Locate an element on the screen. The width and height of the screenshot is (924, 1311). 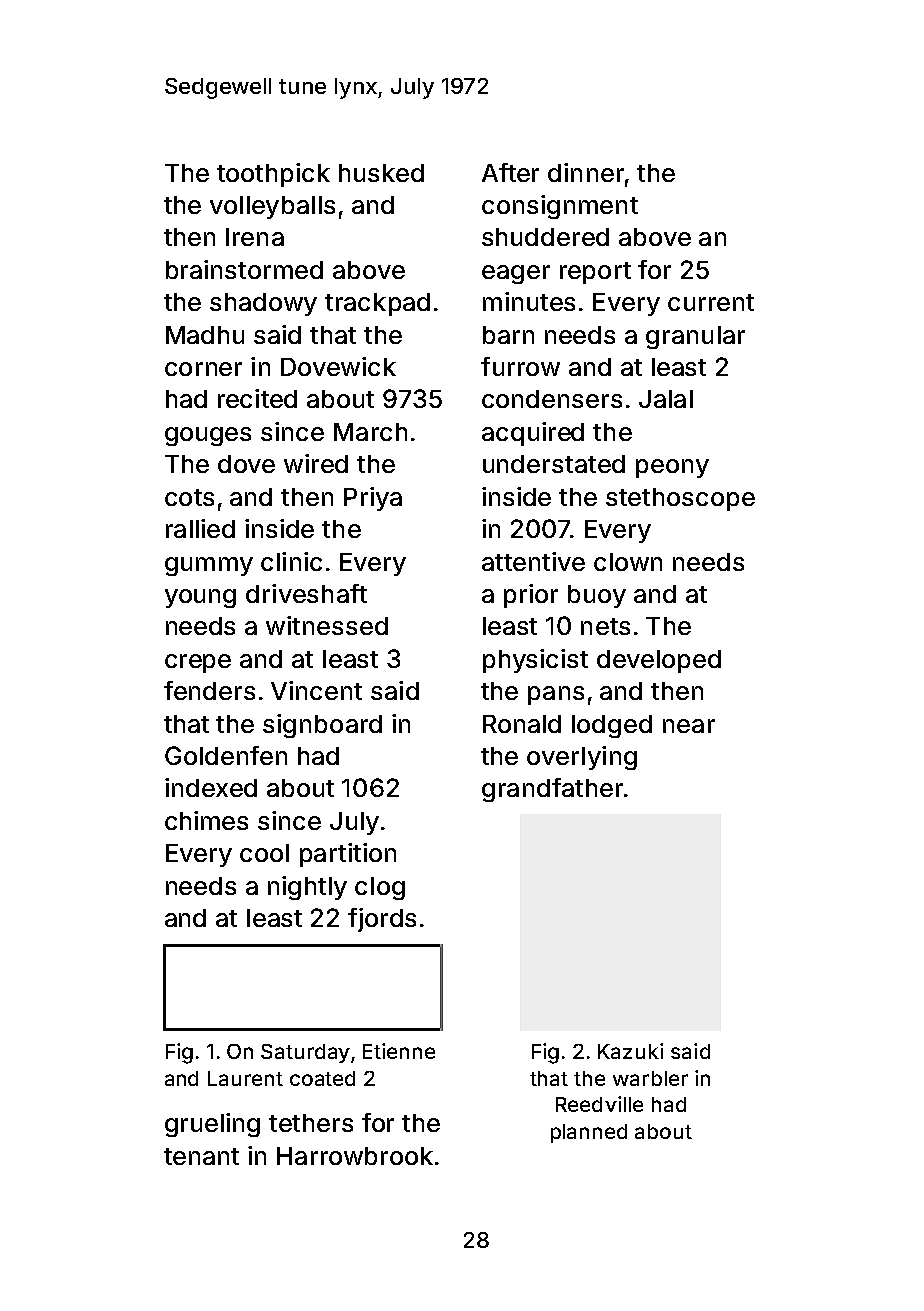
near is located at coordinates (689, 726).
